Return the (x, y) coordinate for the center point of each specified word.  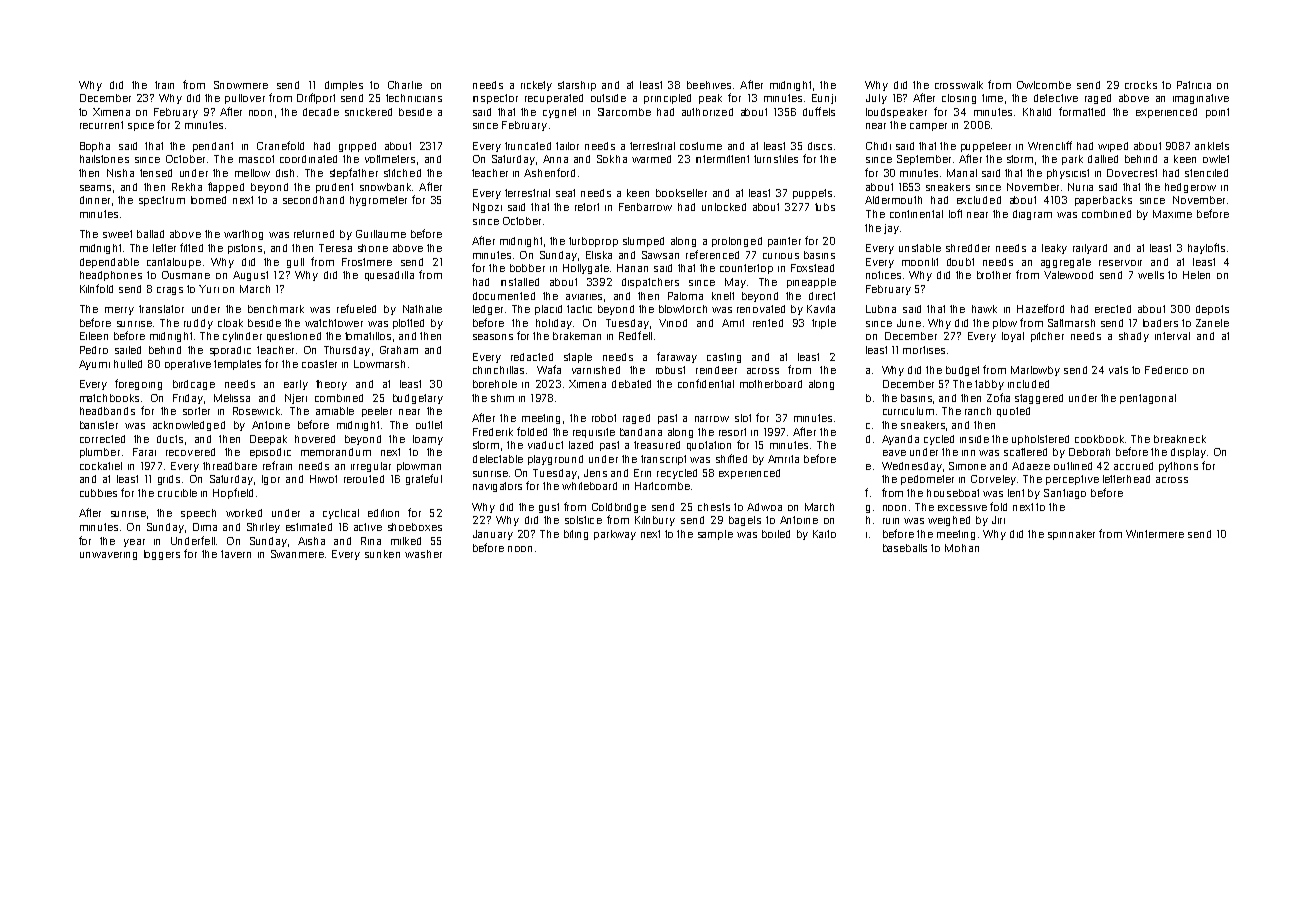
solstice (583, 520)
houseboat (953, 493)
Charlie (405, 85)
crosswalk (959, 85)
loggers (162, 555)
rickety (536, 86)
